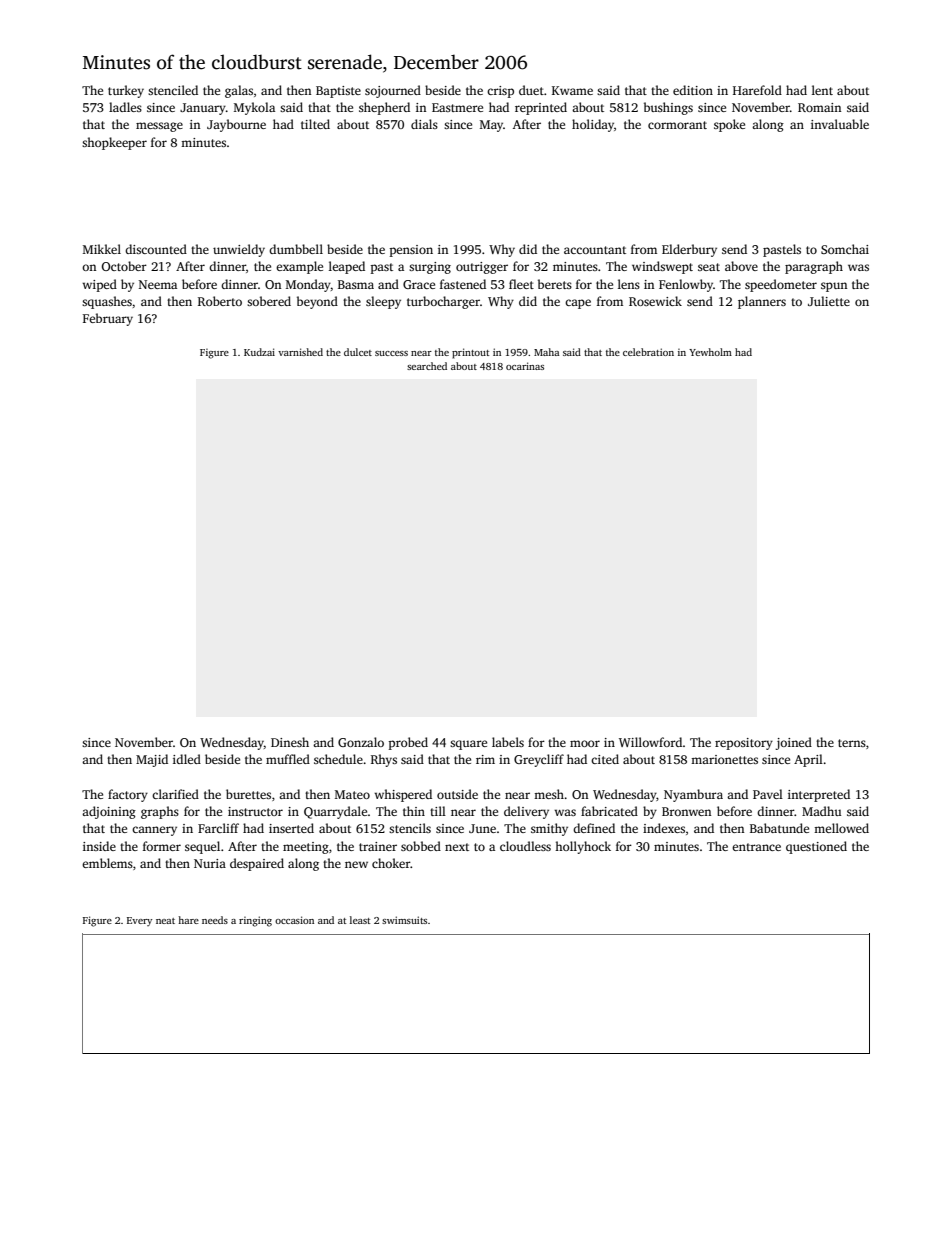  Describe the element at coordinates (710, 352) in the screenshot. I see `Yewholm` at that location.
